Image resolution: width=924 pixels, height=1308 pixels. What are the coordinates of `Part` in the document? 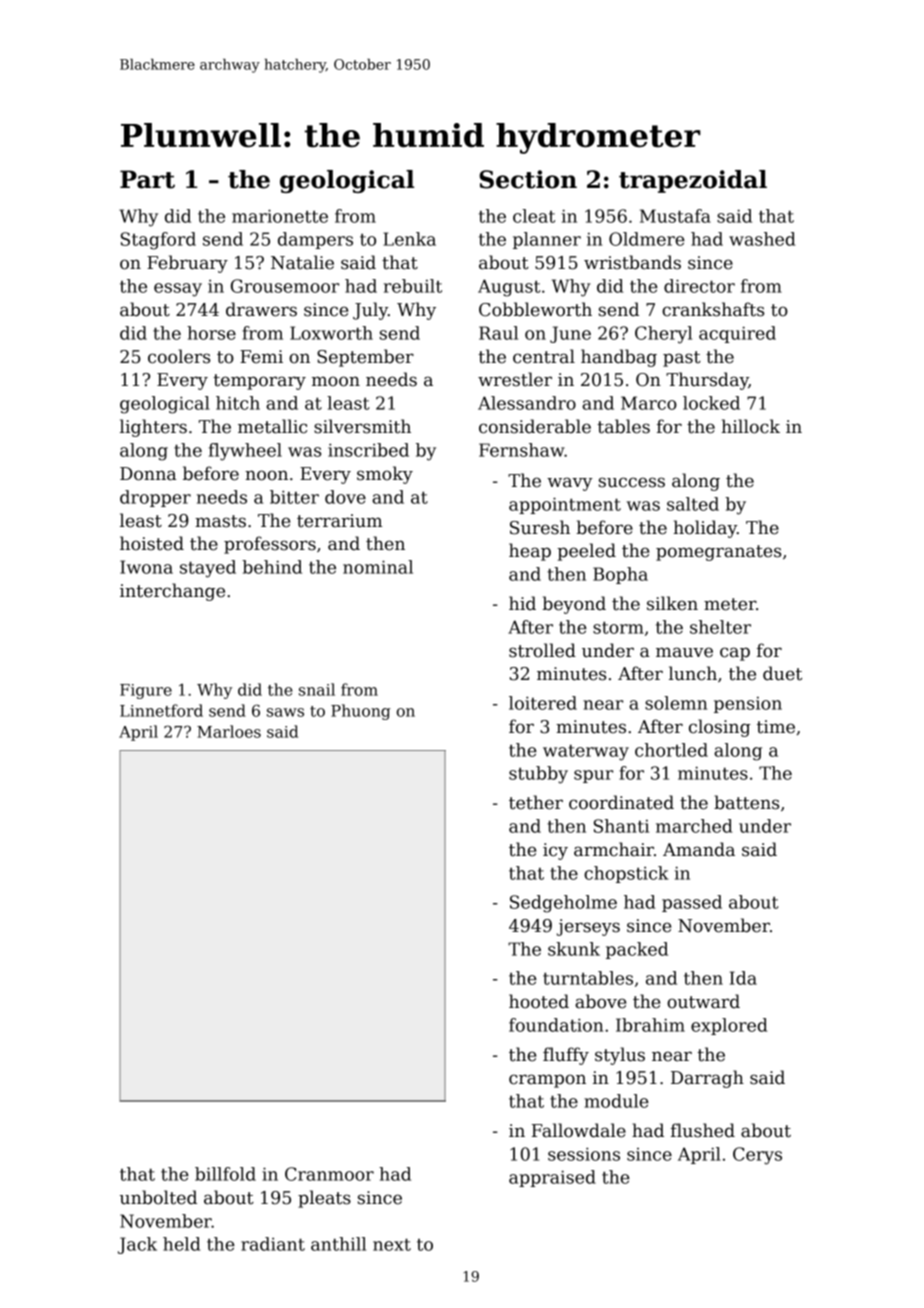 It's located at (147, 179).
